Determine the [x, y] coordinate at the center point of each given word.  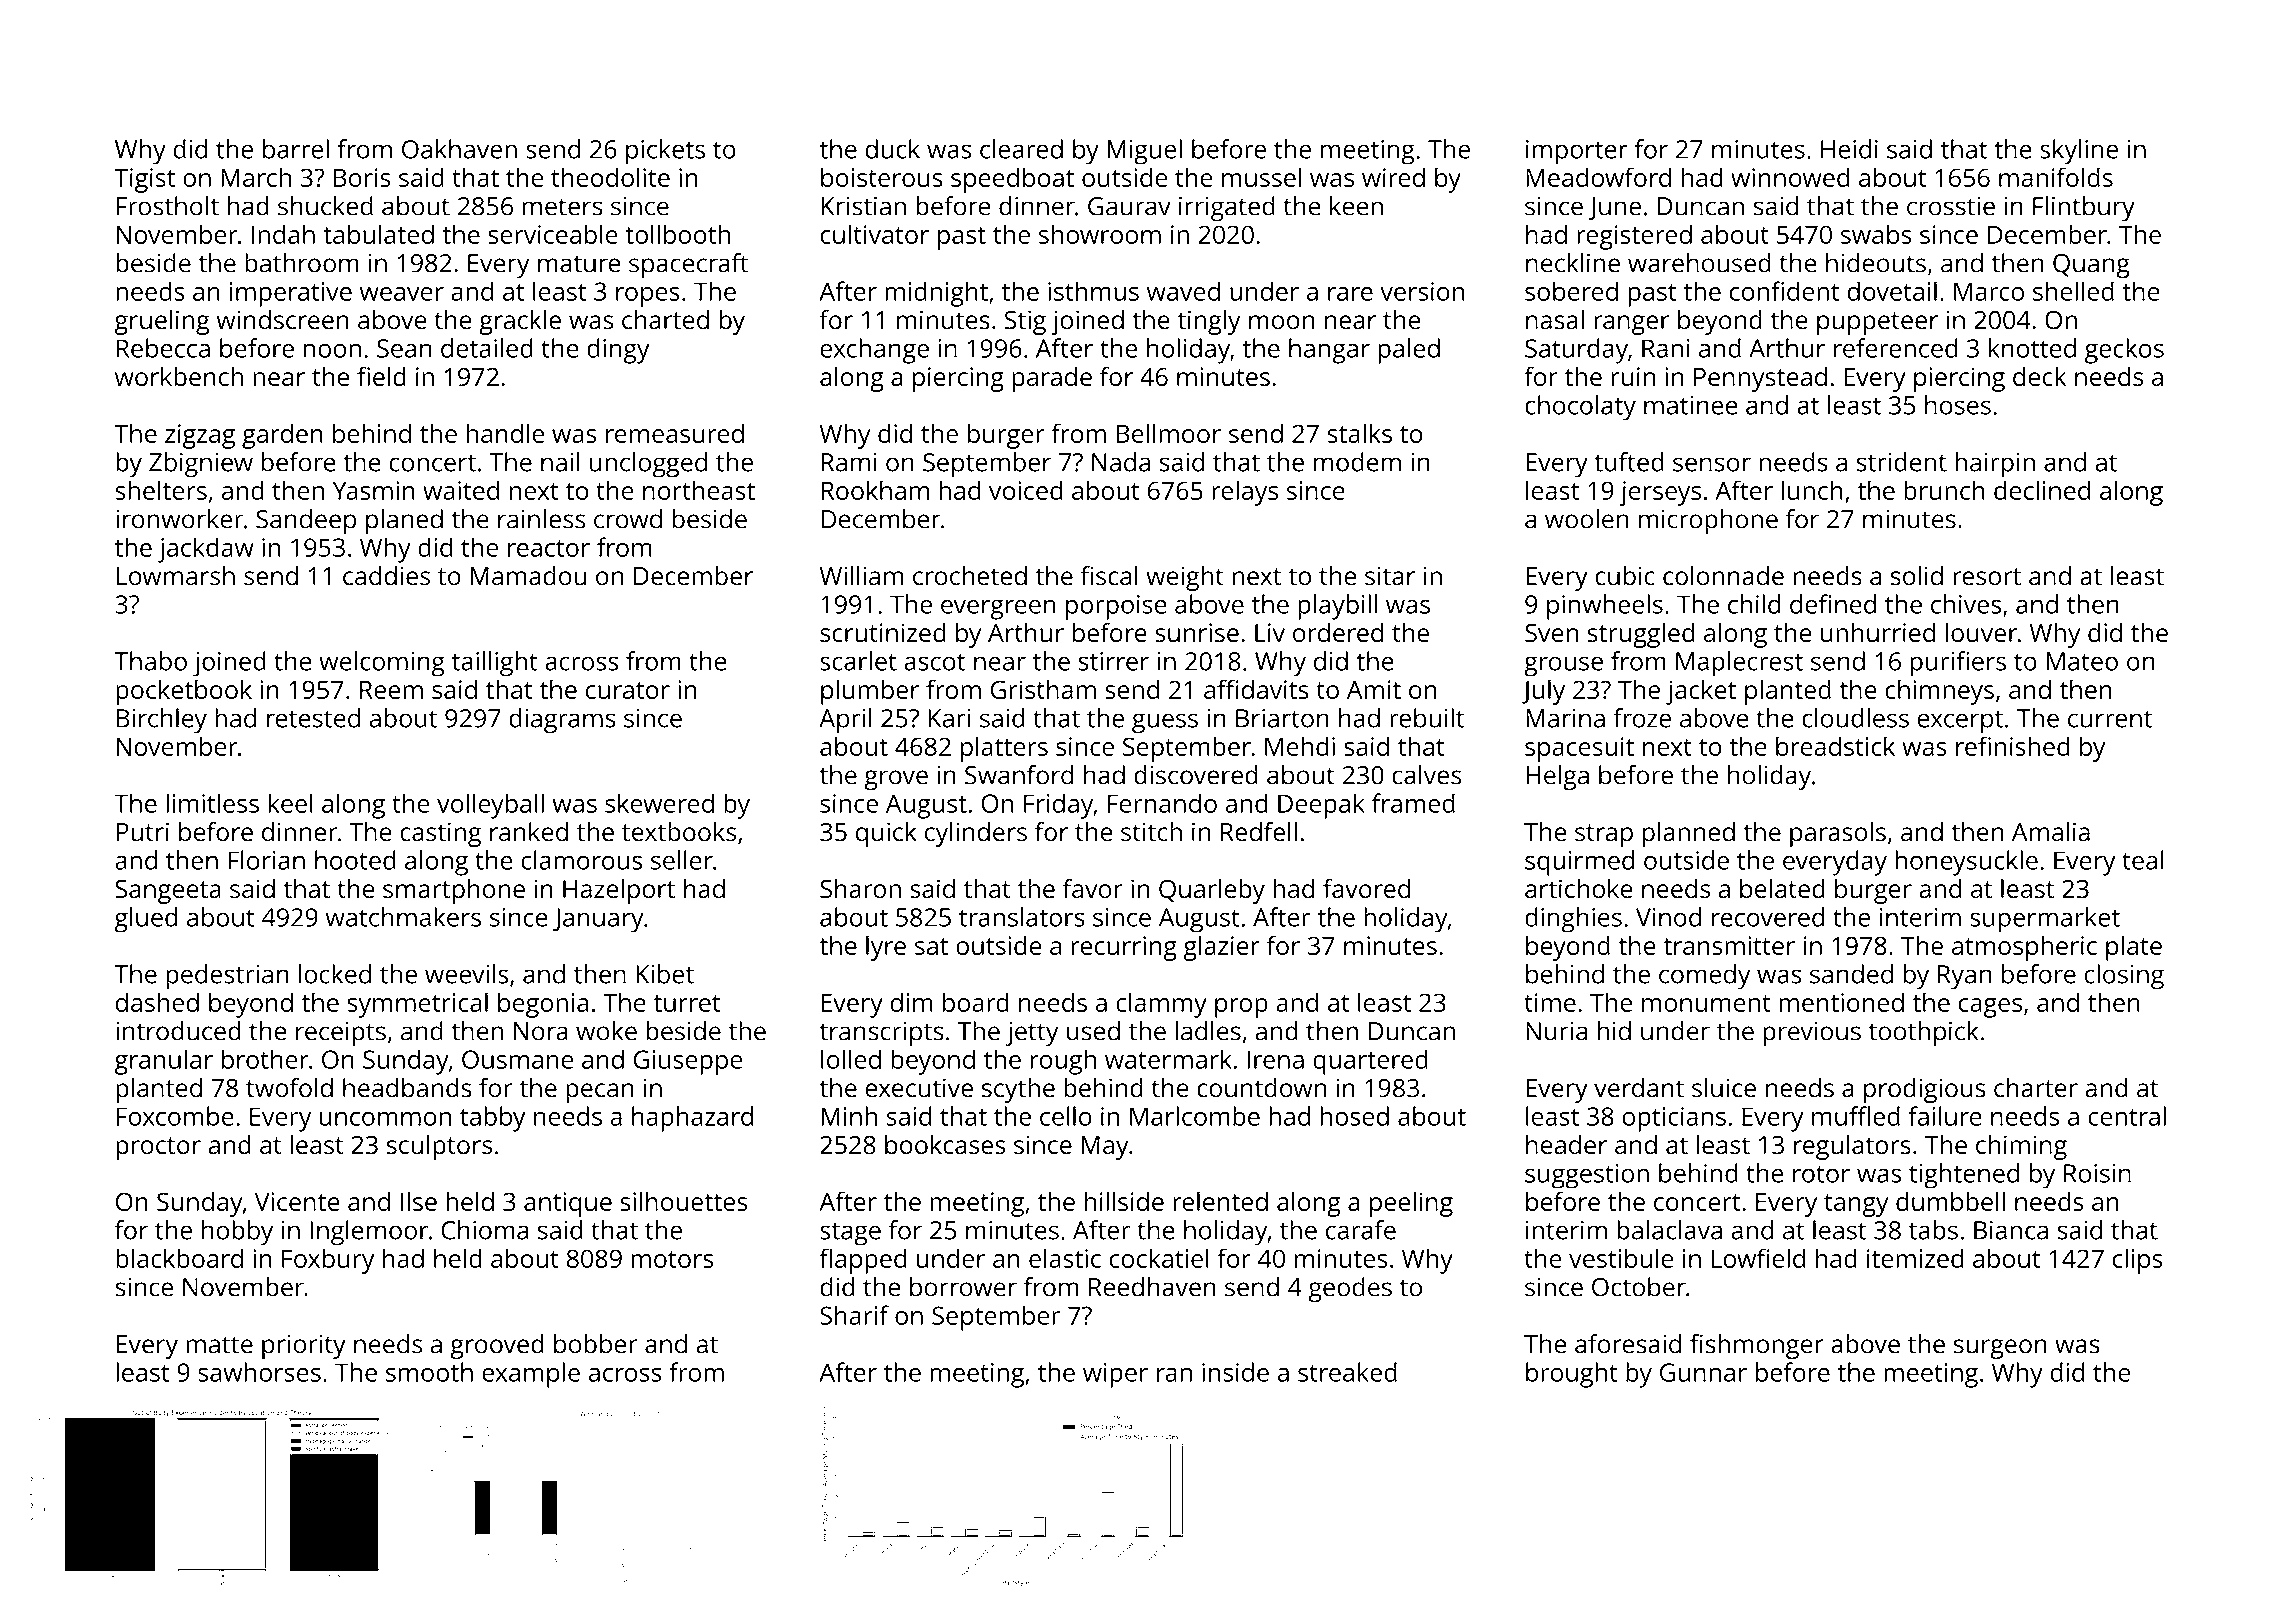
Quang [2091, 266]
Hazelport [619, 891]
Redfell [1259, 832]
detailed [487, 348]
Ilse [419, 1201]
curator [628, 690]
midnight [936, 294]
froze [1642, 718]
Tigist [144, 180]
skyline [2079, 152]
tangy [1856, 1205]
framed [1413, 803]
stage [850, 1234]
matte [219, 1345]
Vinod [1668, 917]
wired [1393, 177]
